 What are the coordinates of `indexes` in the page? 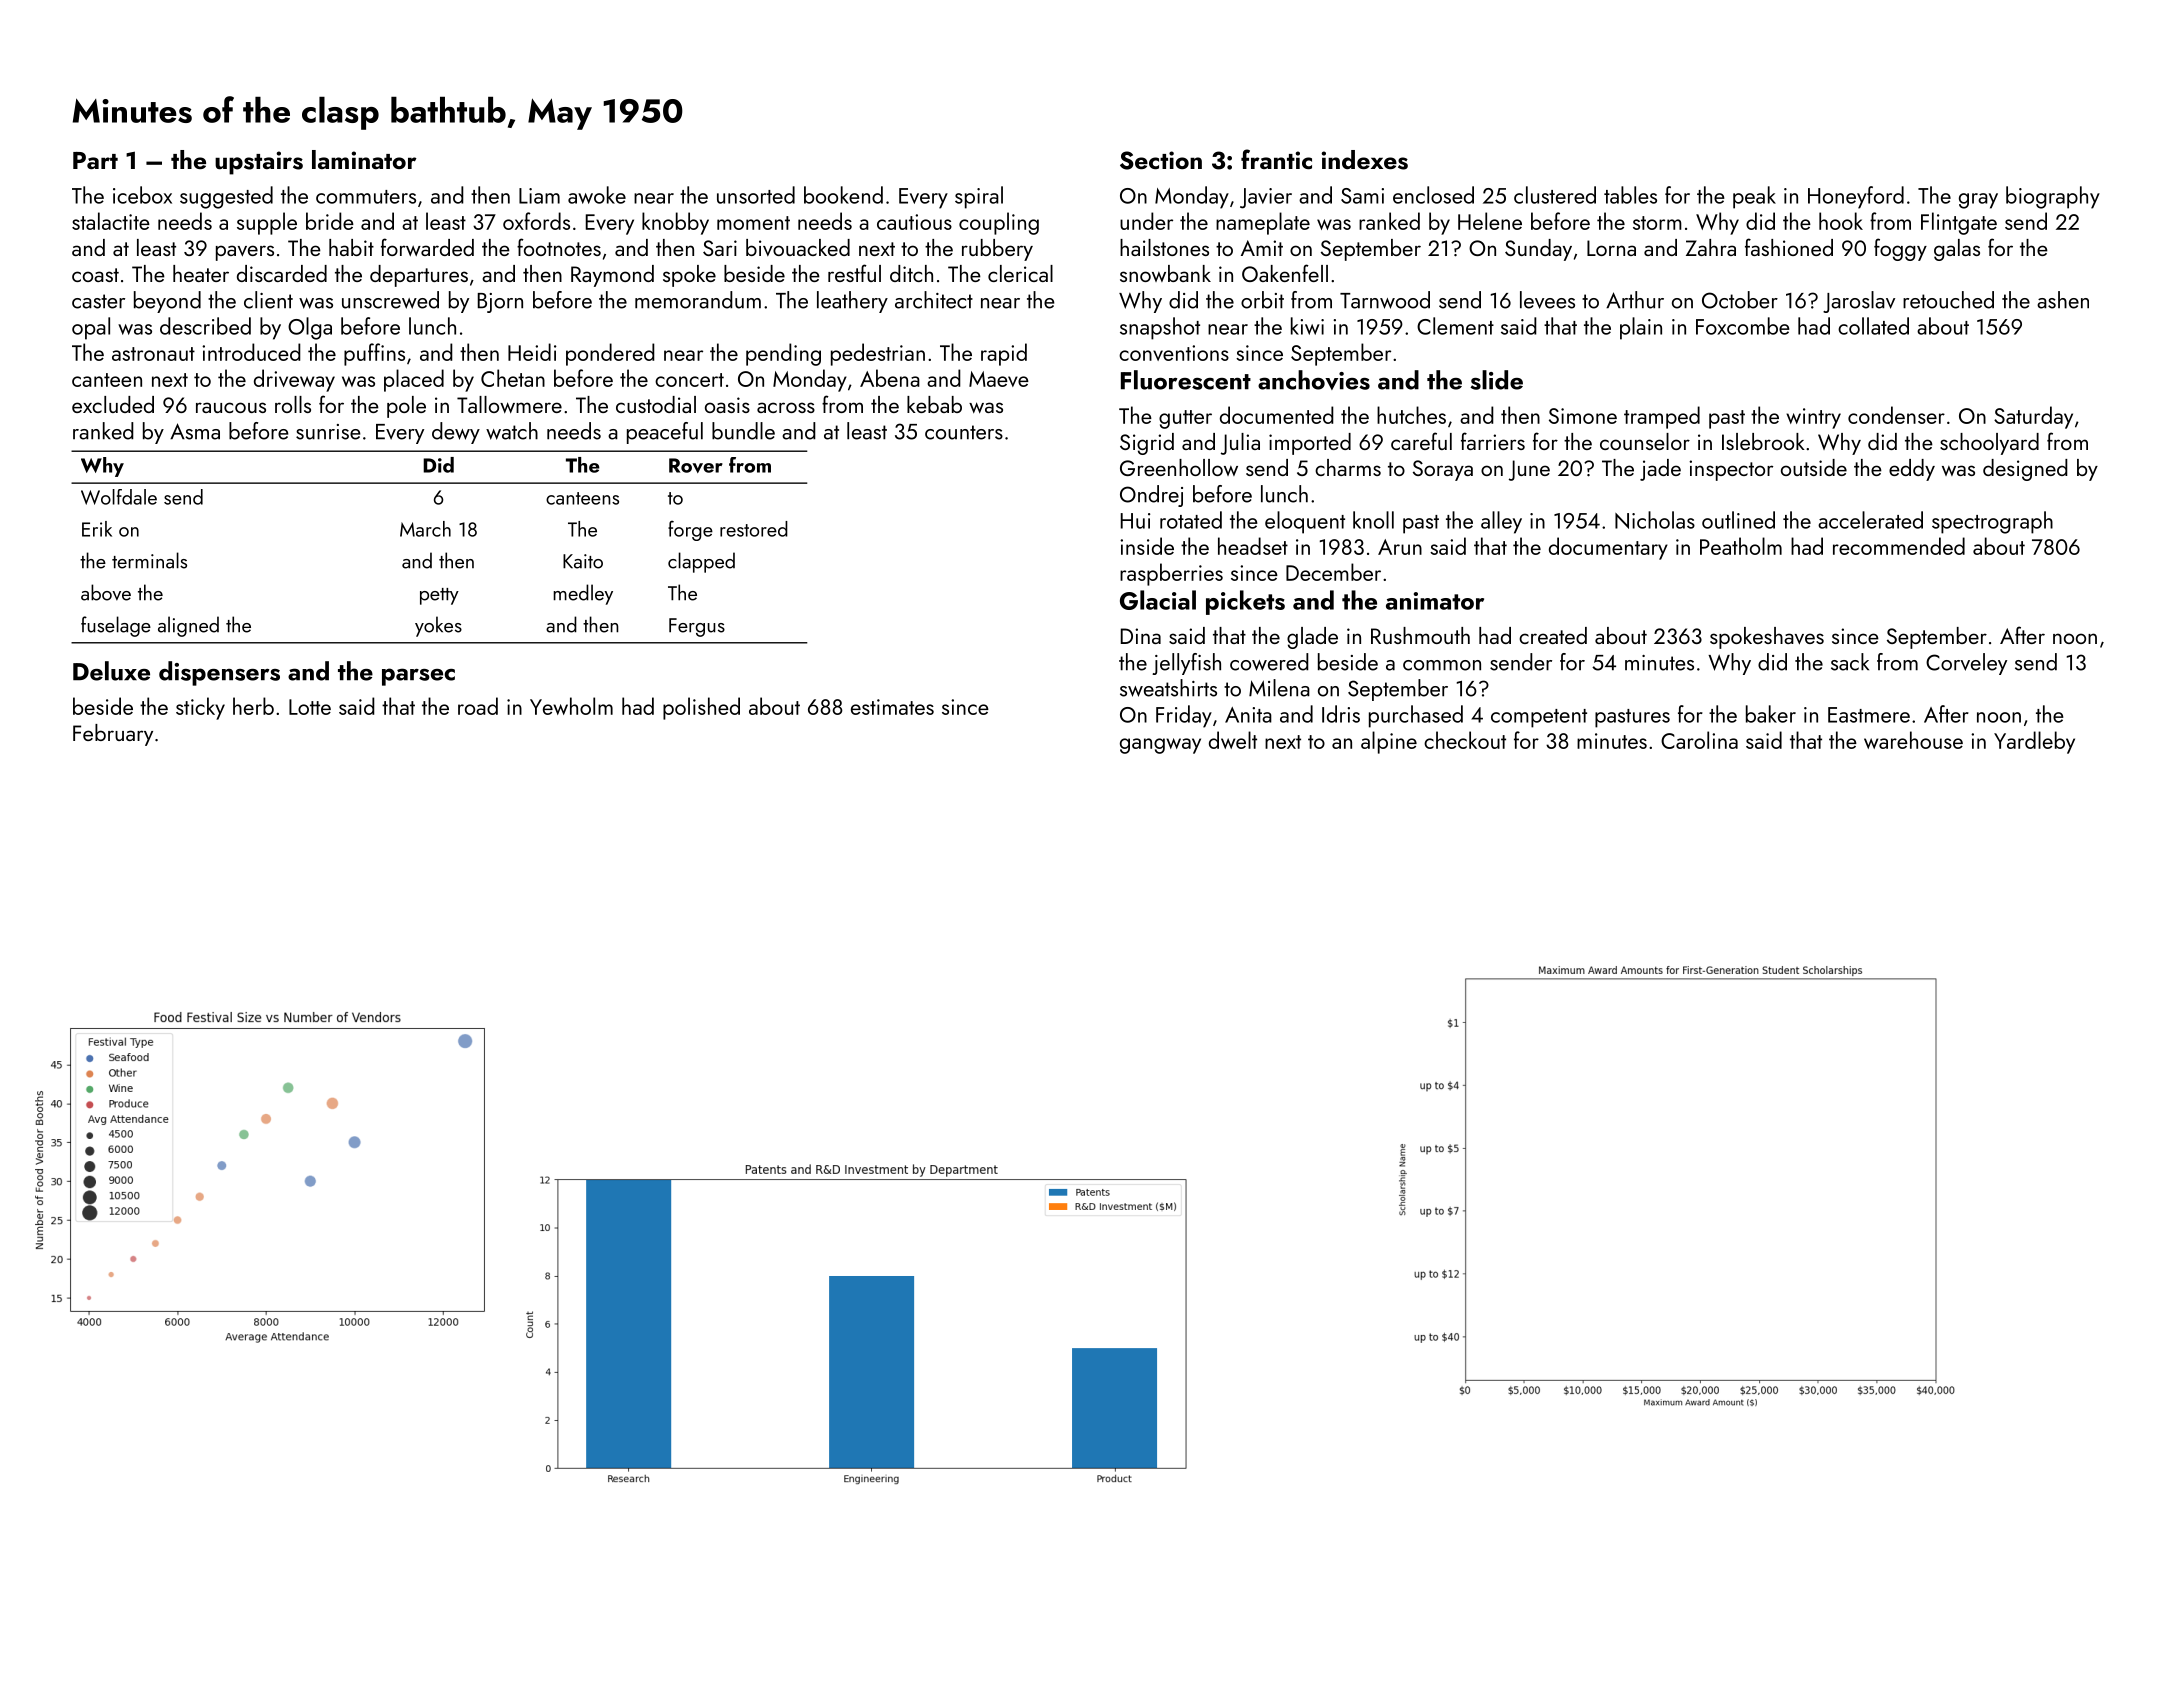 It's located at (1364, 160).
